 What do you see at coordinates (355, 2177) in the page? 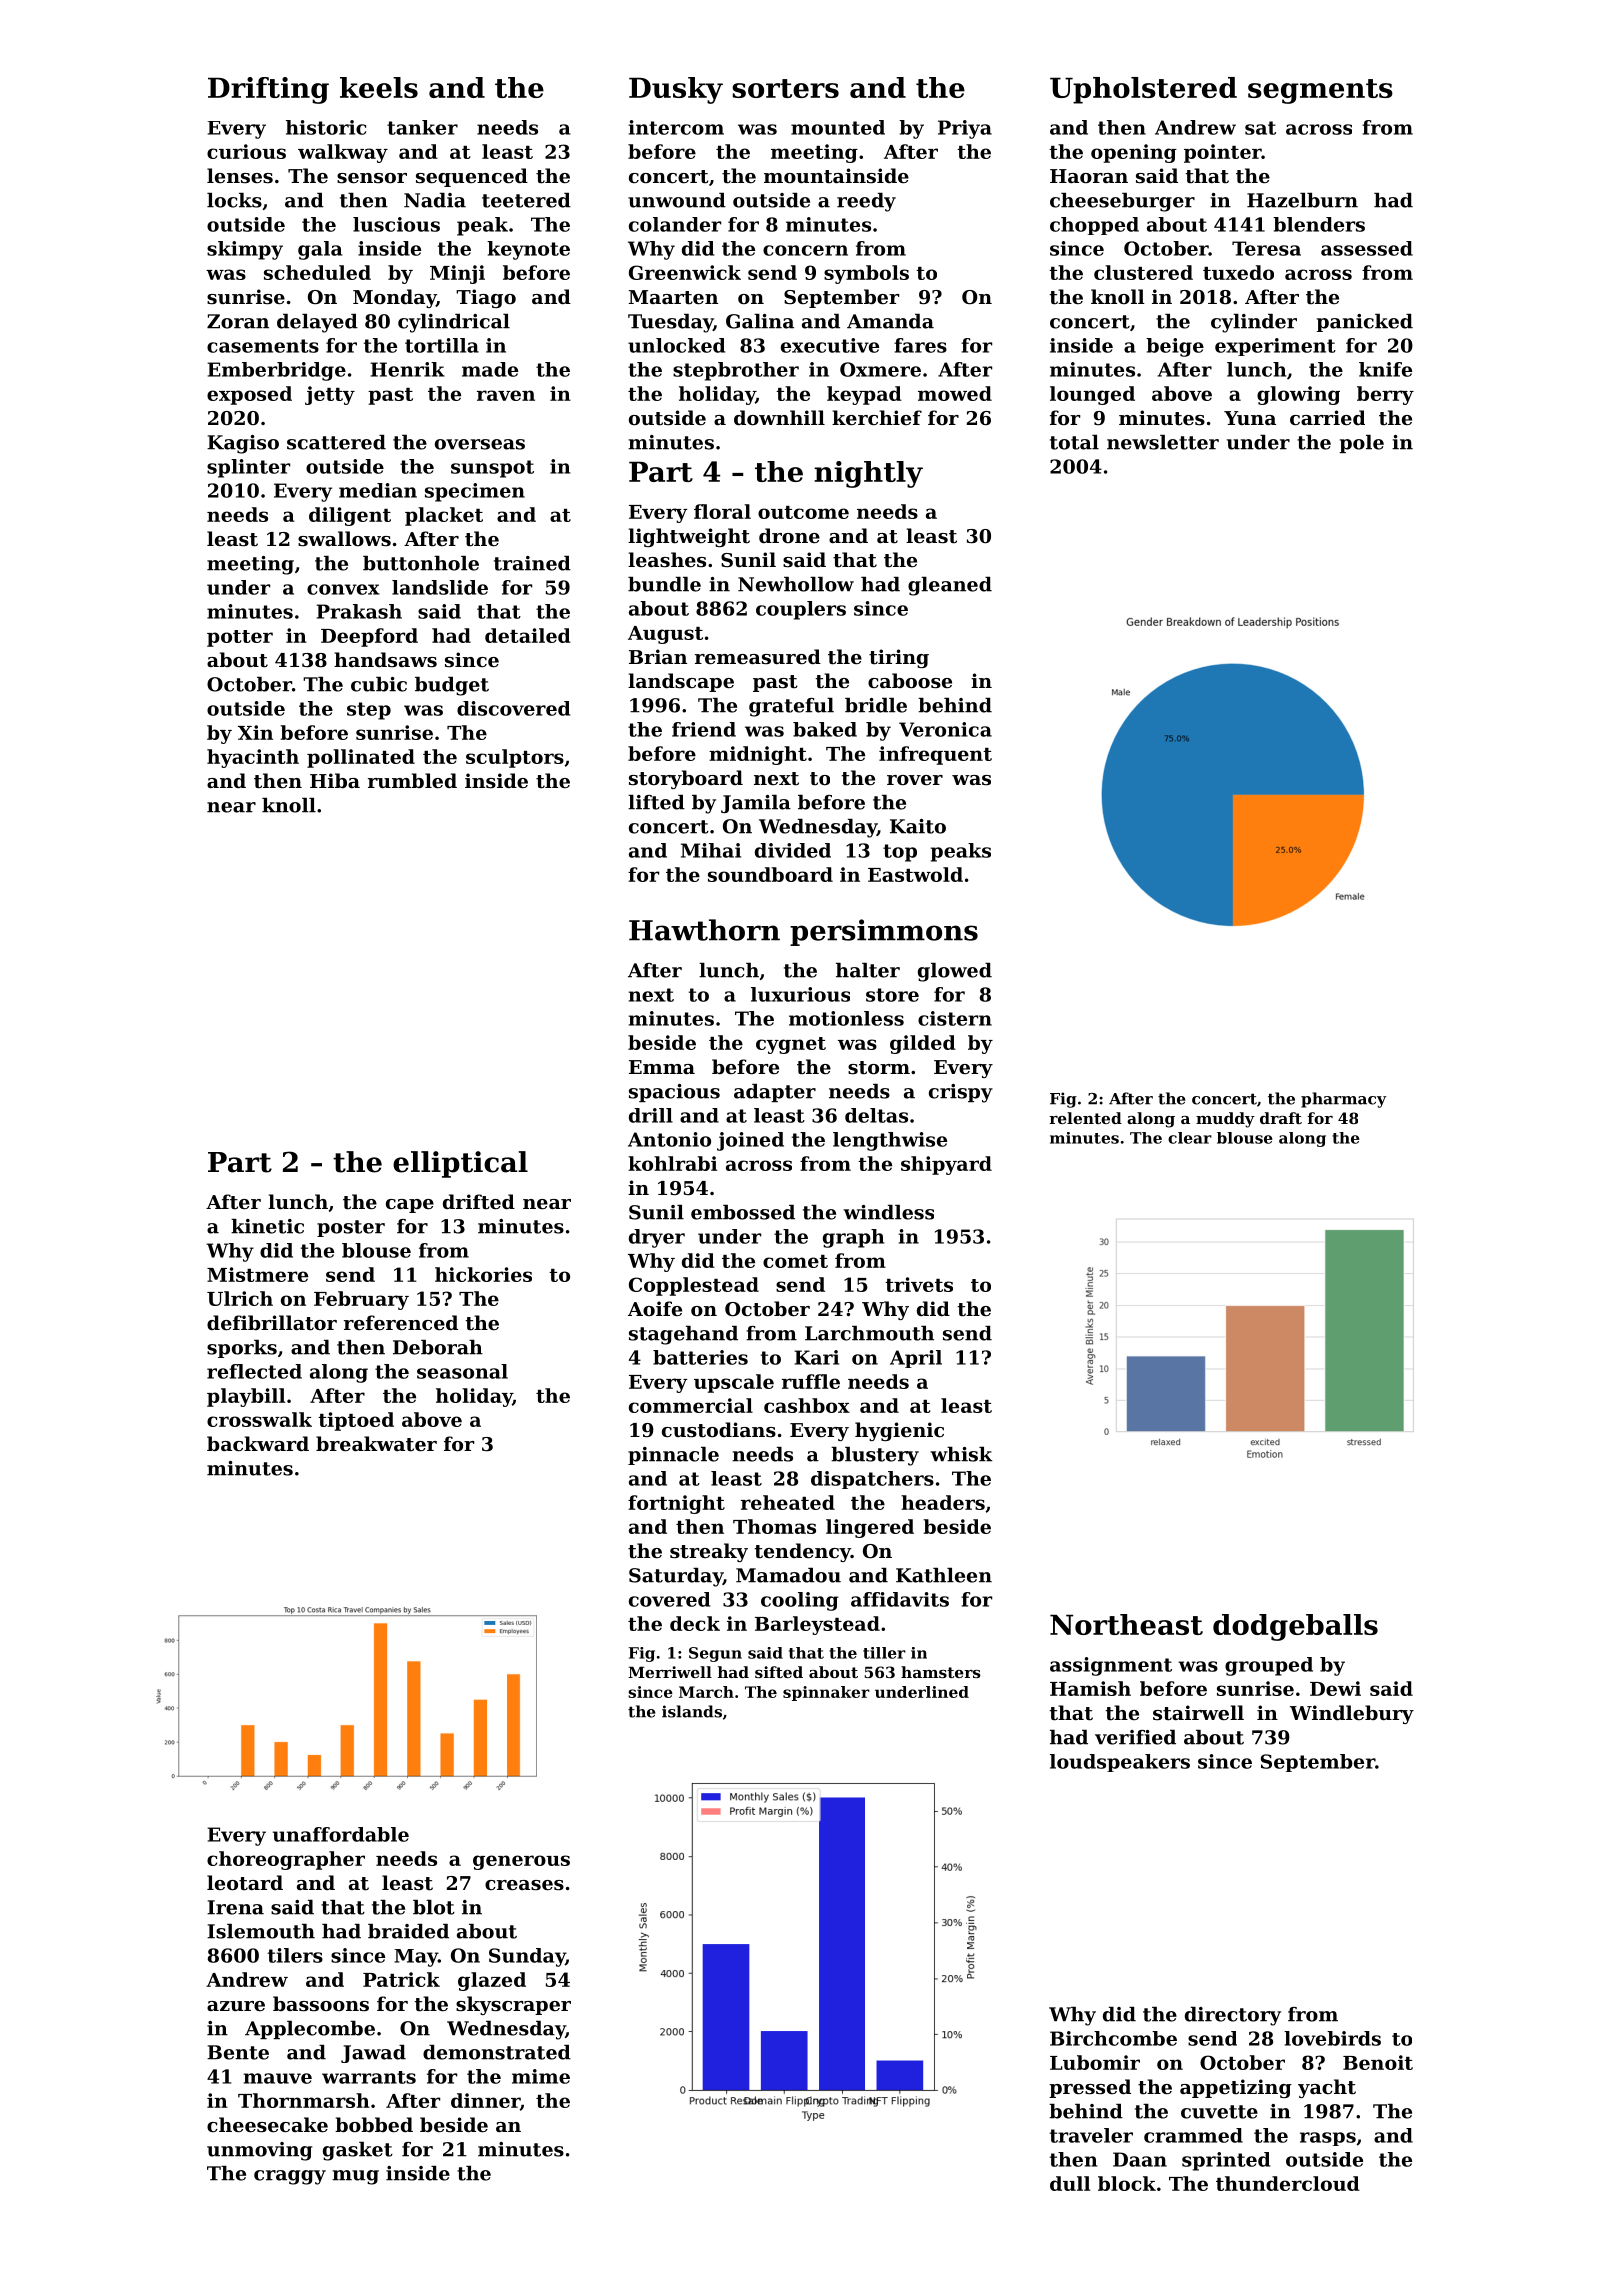
I see `mug` at bounding box center [355, 2177].
